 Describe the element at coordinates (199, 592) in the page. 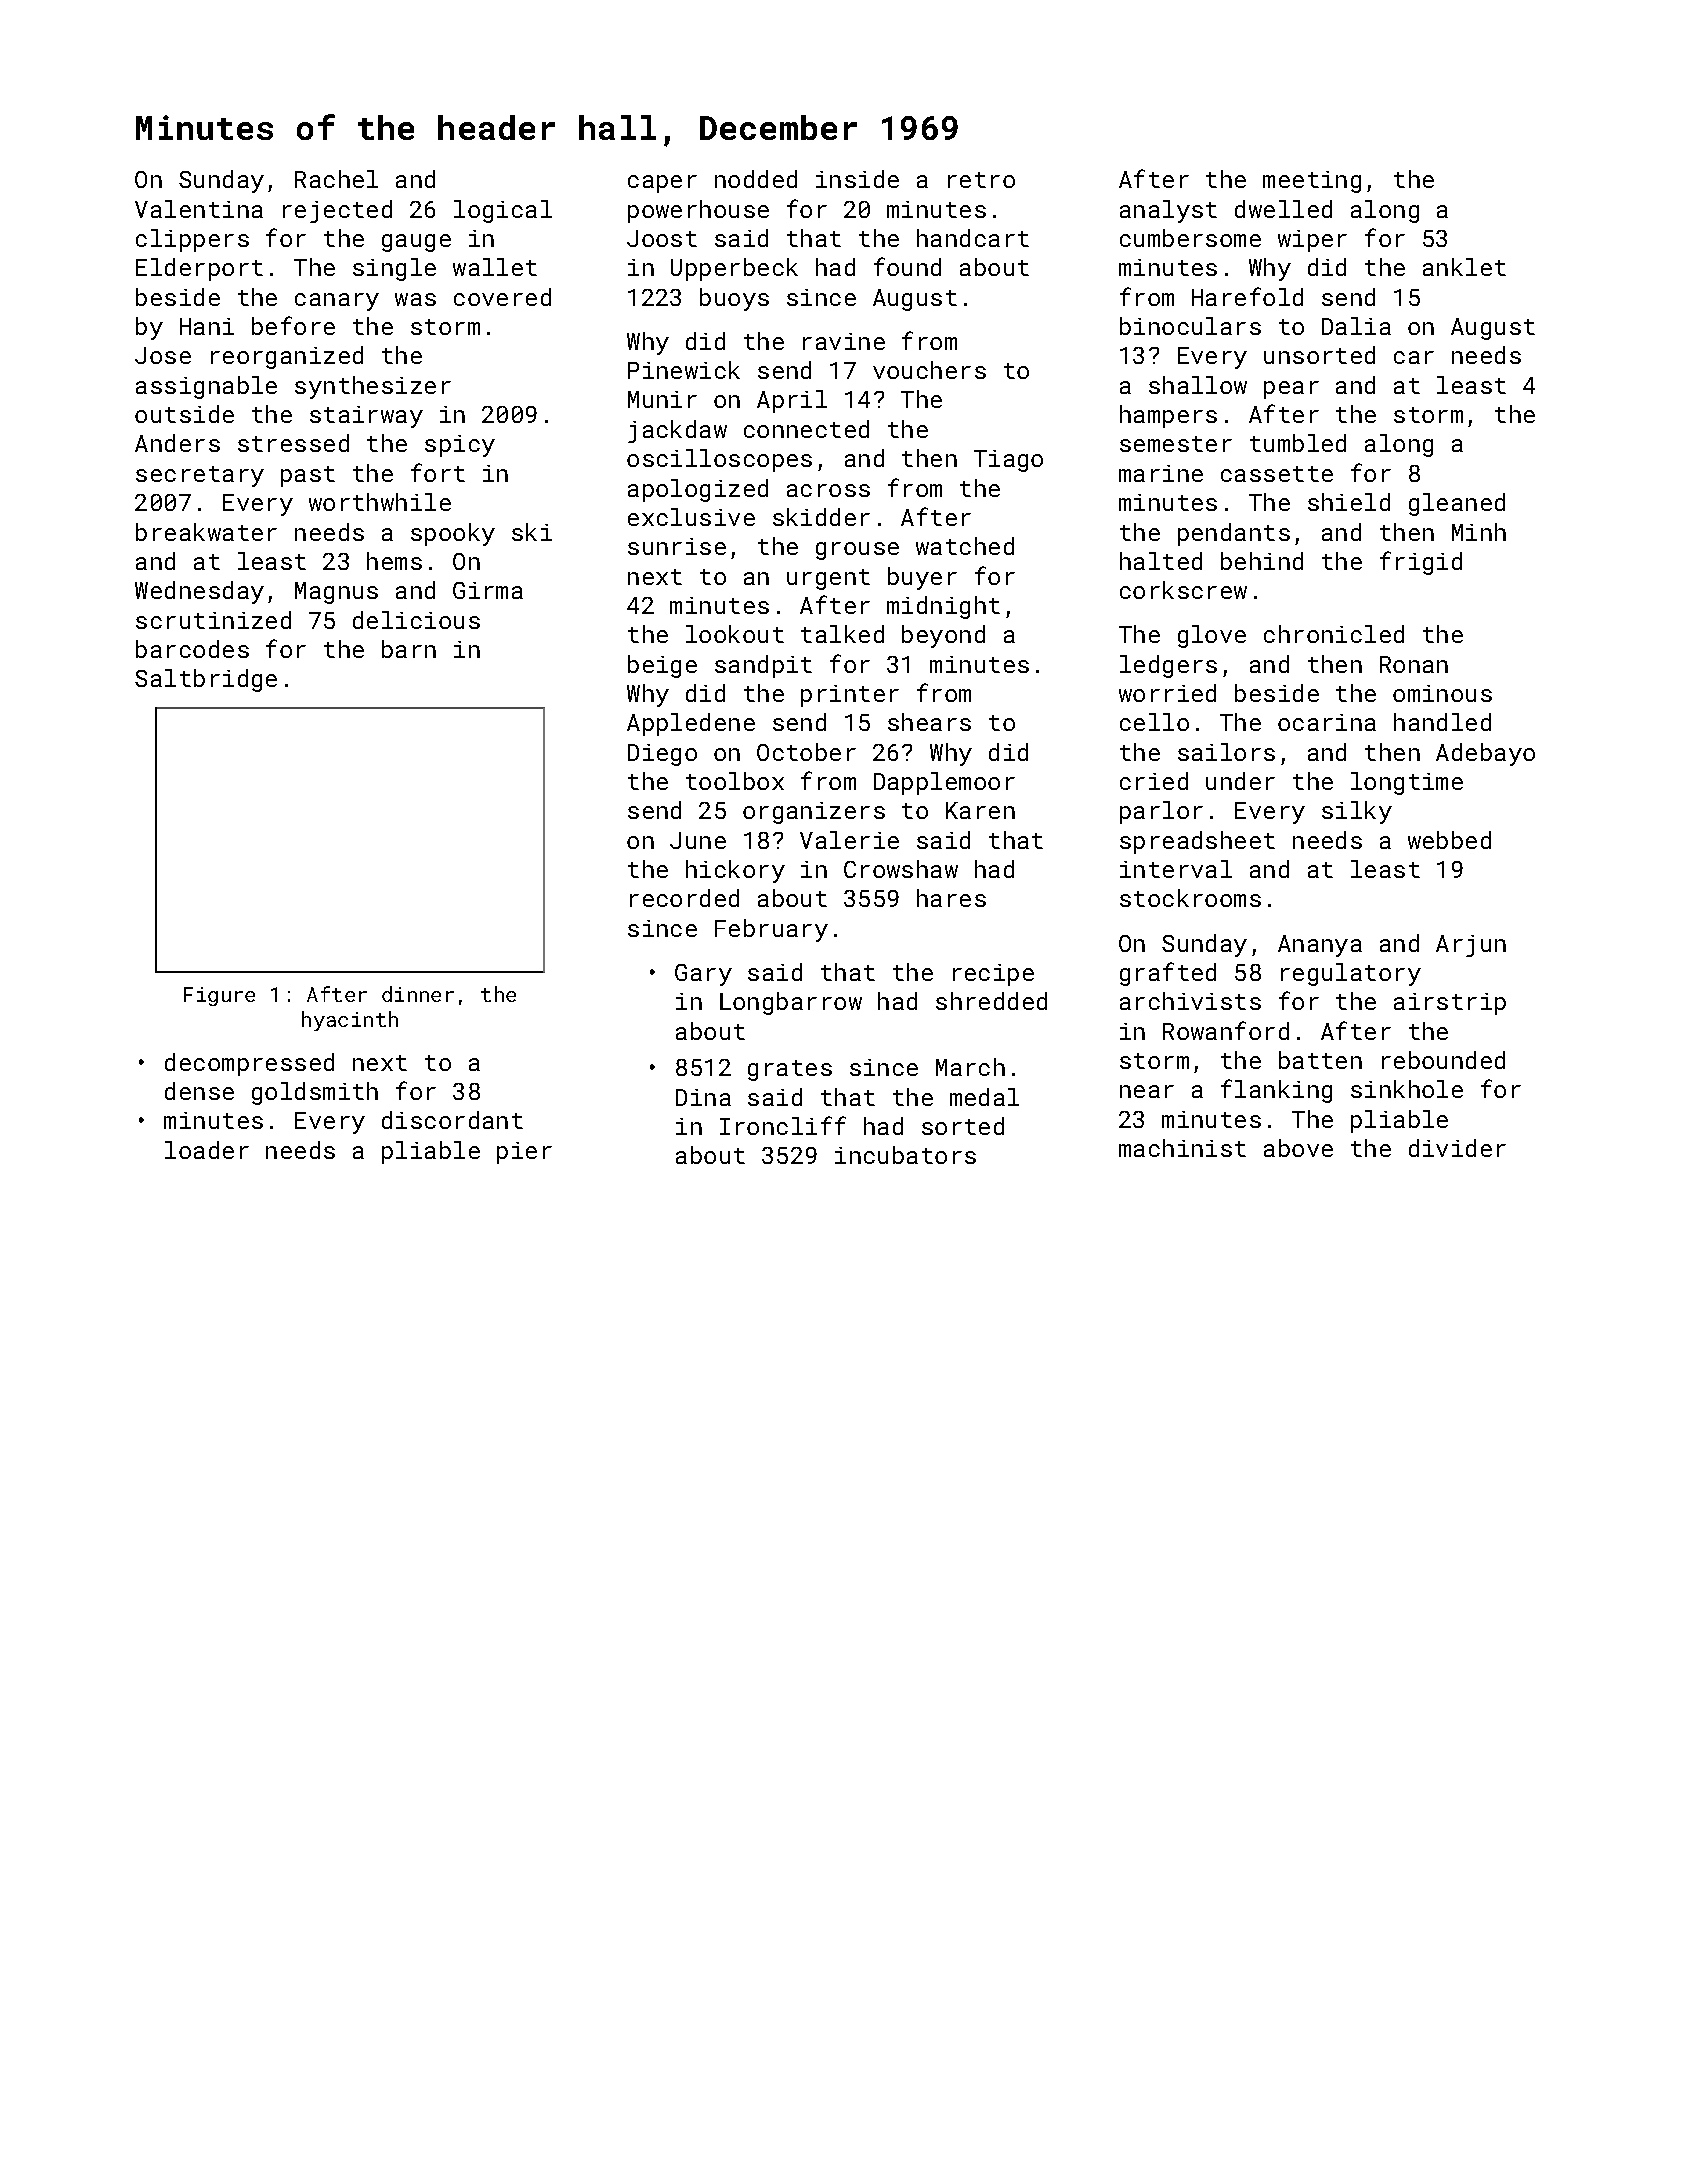

I see `Wednesday` at that location.
